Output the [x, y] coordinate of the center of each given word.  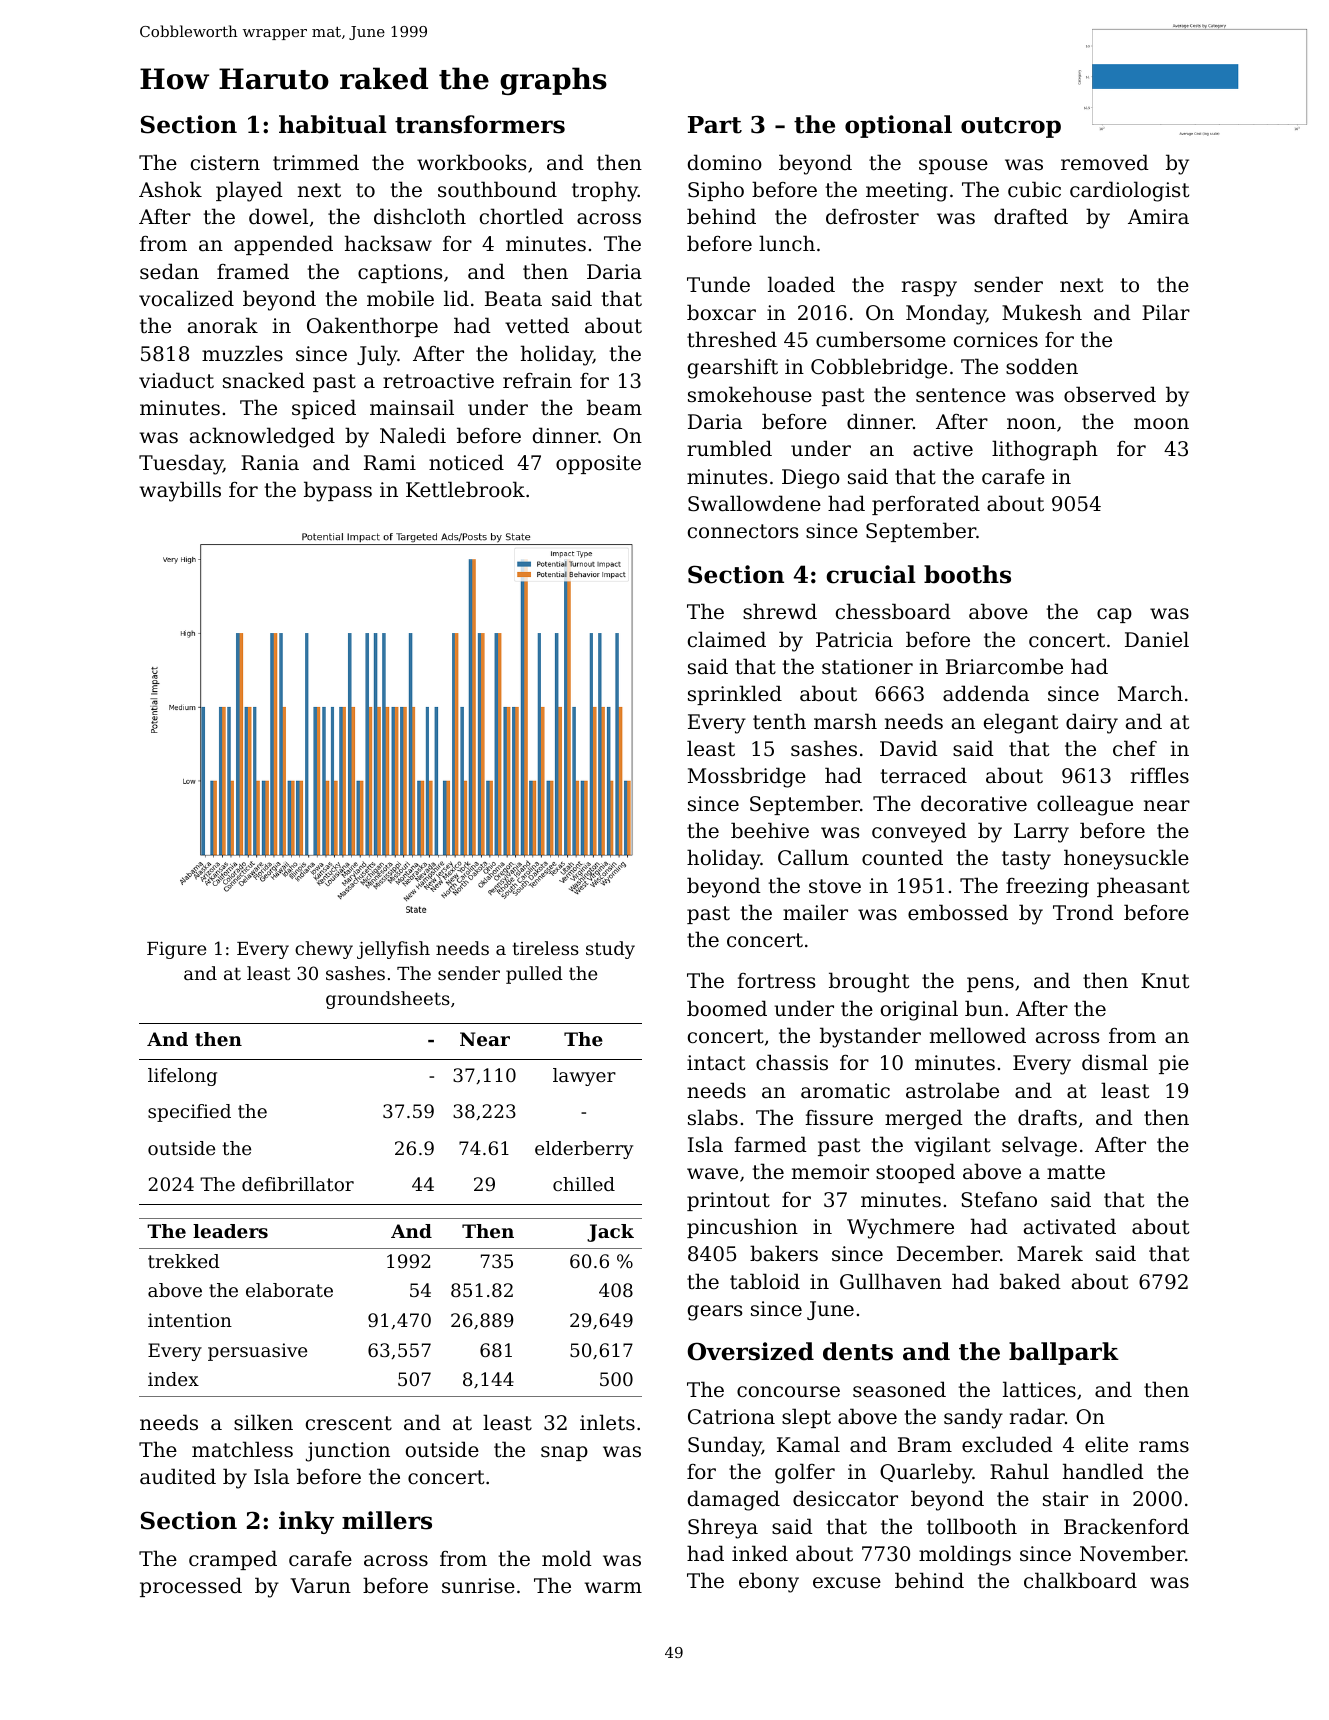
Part [715, 125]
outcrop [1011, 127]
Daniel [1157, 639]
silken [263, 1422]
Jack [610, 1233]
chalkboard [1080, 1580]
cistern [225, 163]
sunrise [478, 1586]
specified [189, 1113]
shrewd [780, 611]
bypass [338, 491]
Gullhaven [891, 1281]
